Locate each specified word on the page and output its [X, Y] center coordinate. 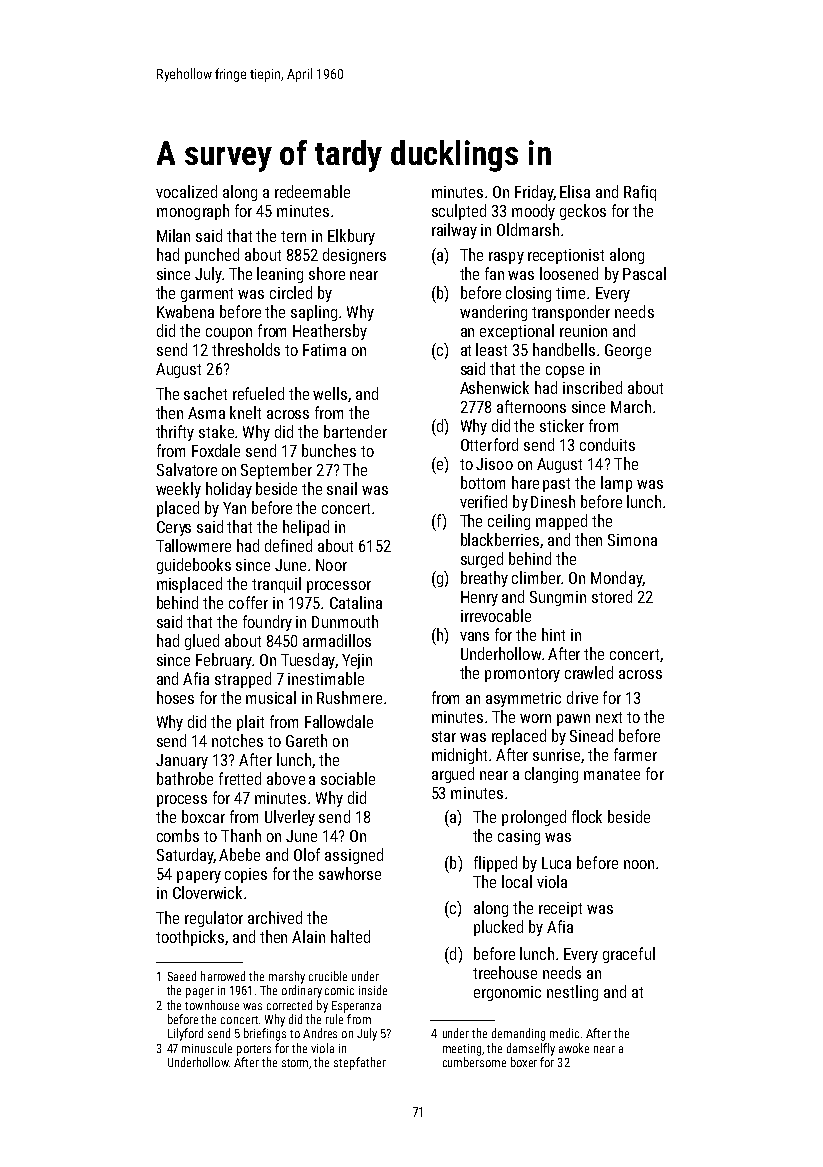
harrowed [223, 976]
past [556, 485]
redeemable [312, 191]
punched [212, 256]
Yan [234, 508]
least [491, 349]
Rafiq [640, 193]
